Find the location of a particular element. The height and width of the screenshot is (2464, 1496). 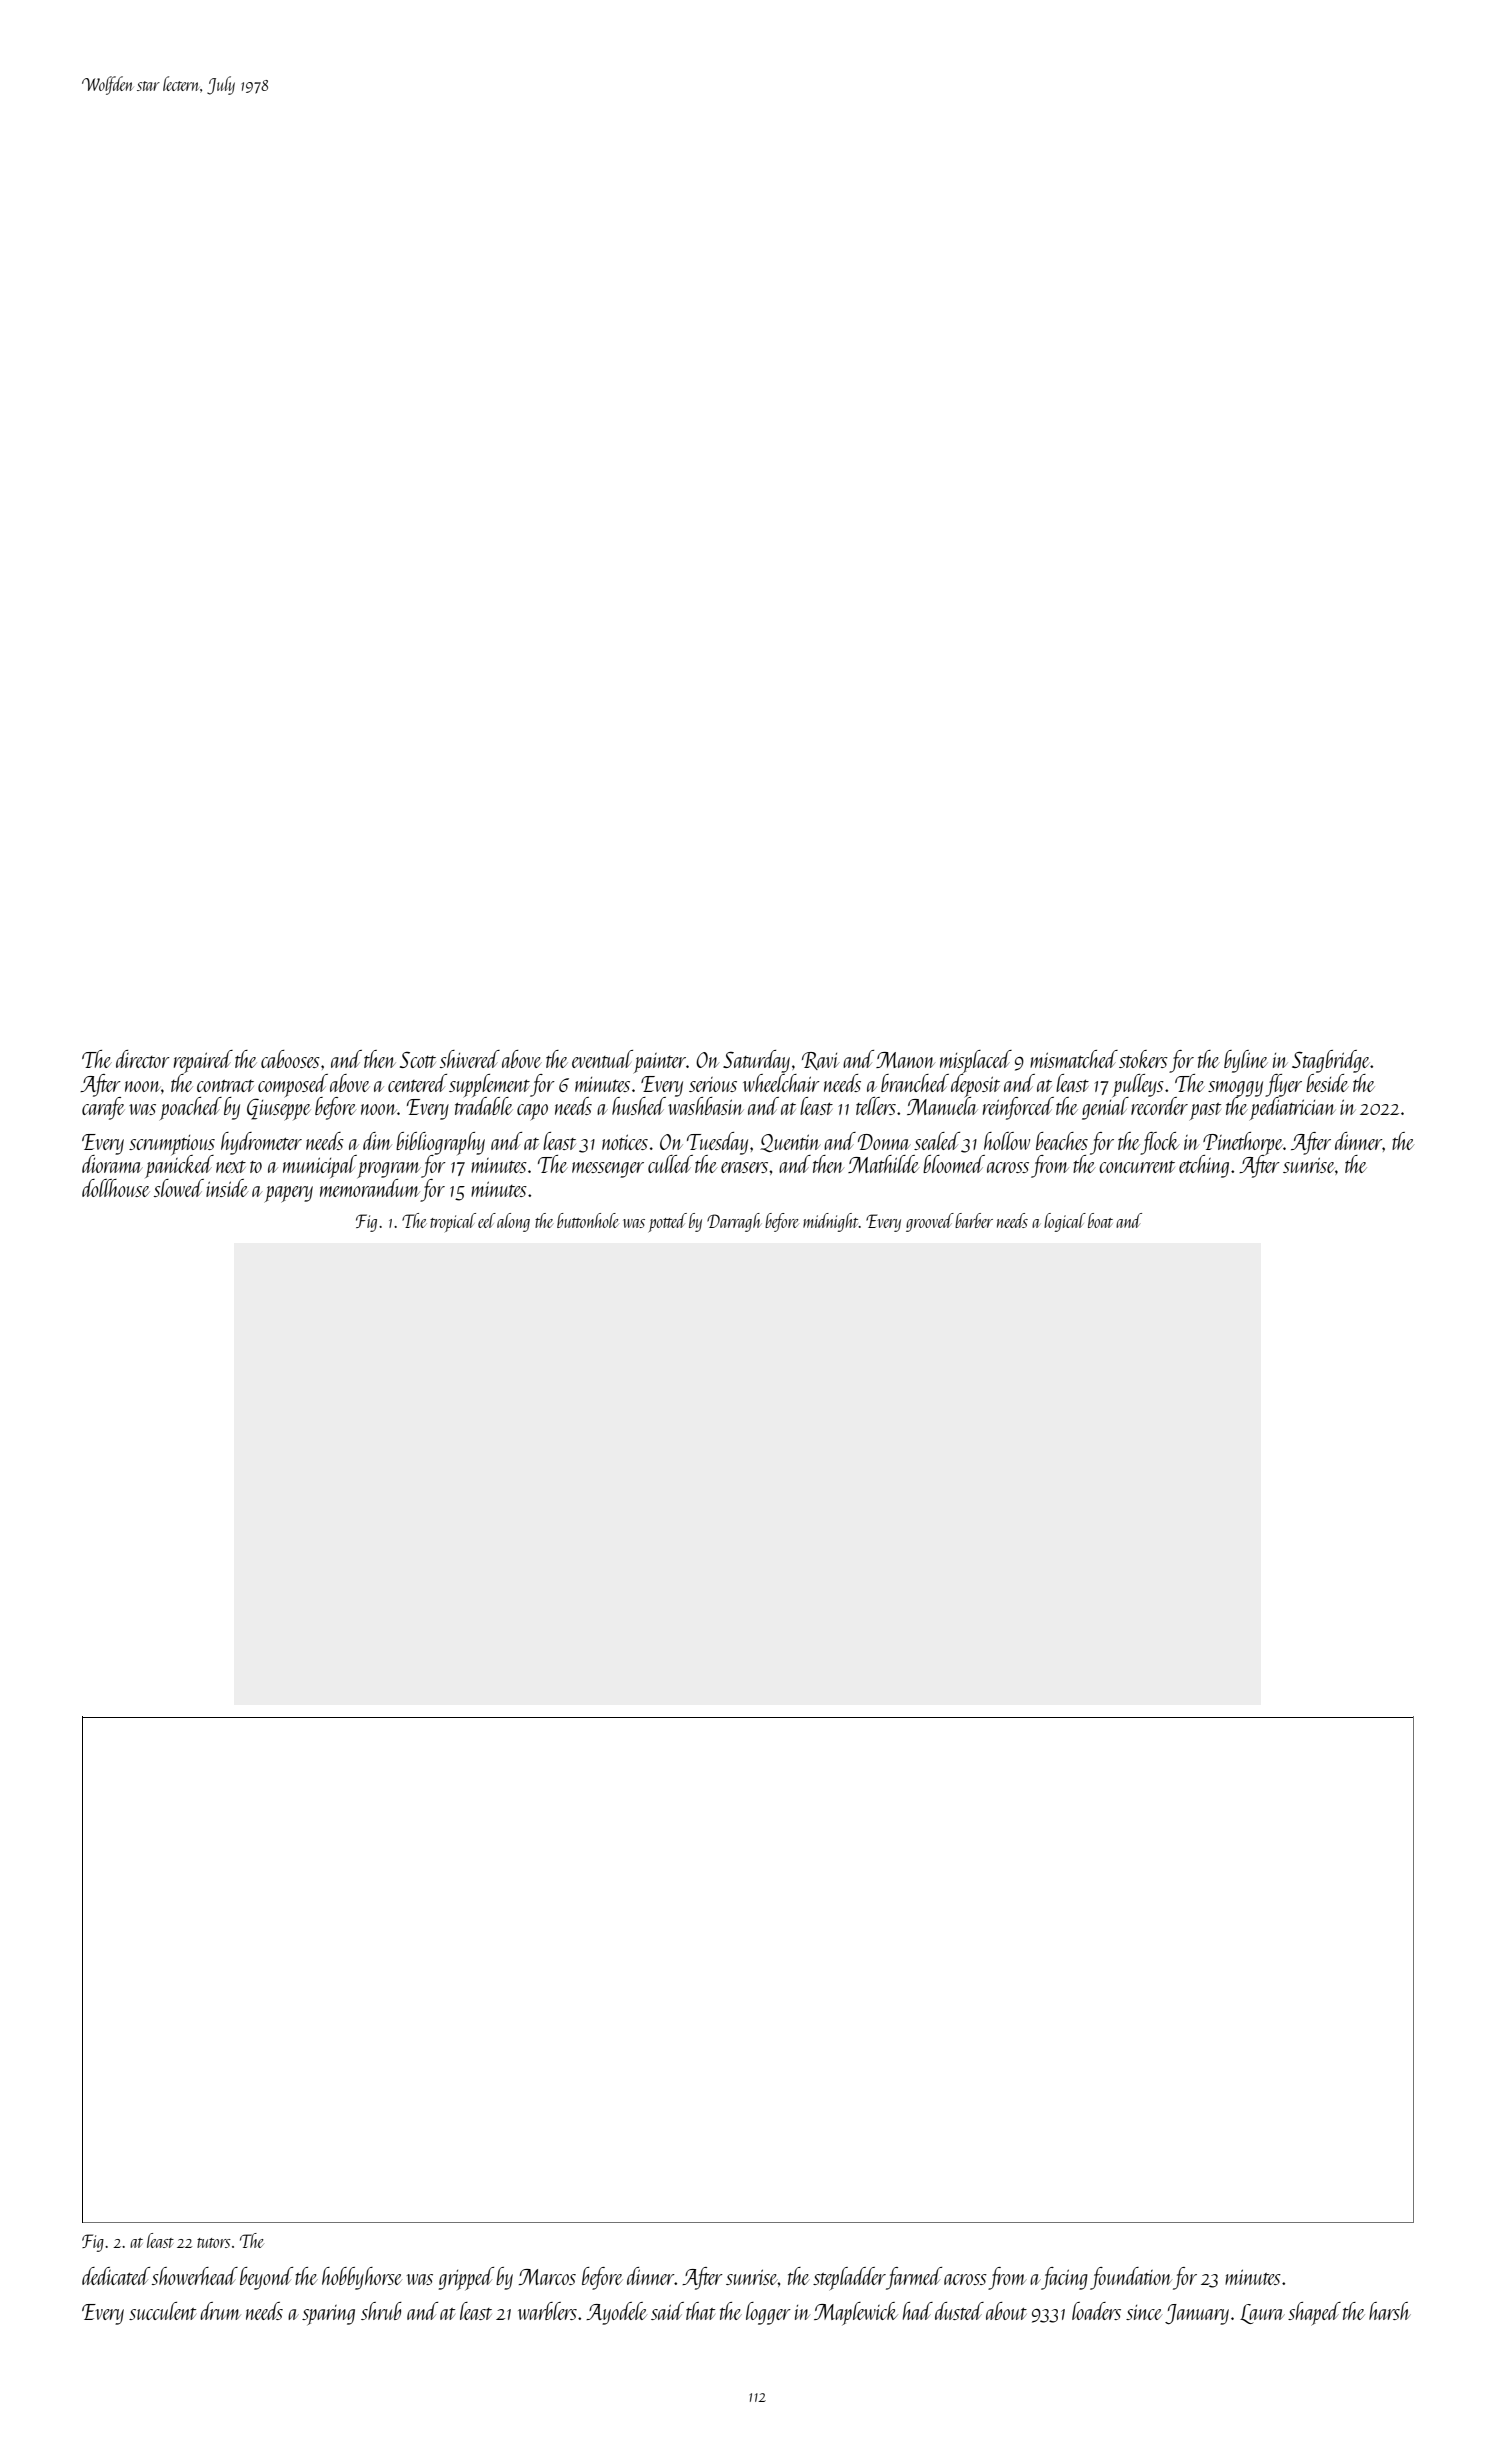

boat is located at coordinates (1100, 1220).
